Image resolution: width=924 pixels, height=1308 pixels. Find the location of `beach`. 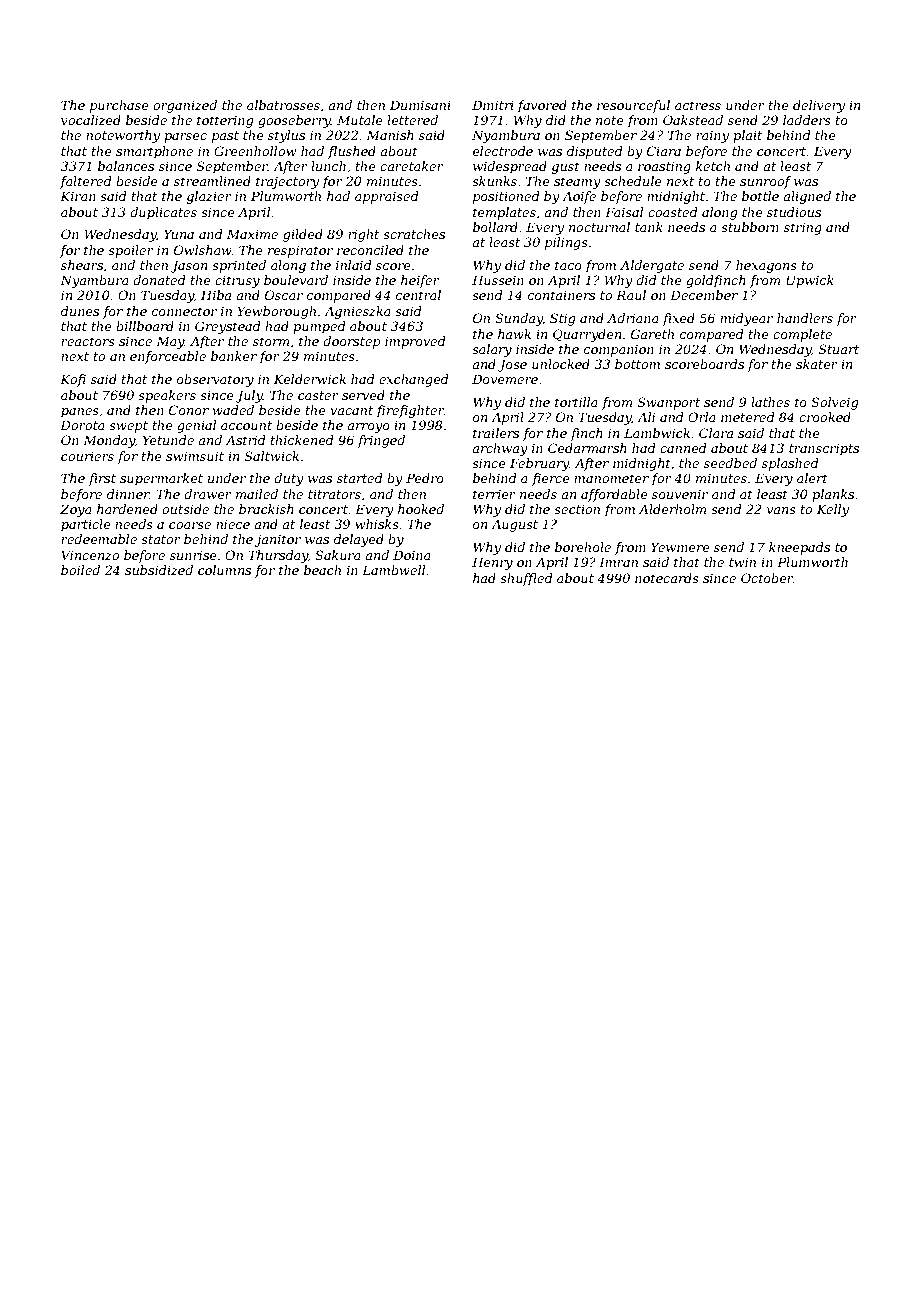

beach is located at coordinates (322, 570).
